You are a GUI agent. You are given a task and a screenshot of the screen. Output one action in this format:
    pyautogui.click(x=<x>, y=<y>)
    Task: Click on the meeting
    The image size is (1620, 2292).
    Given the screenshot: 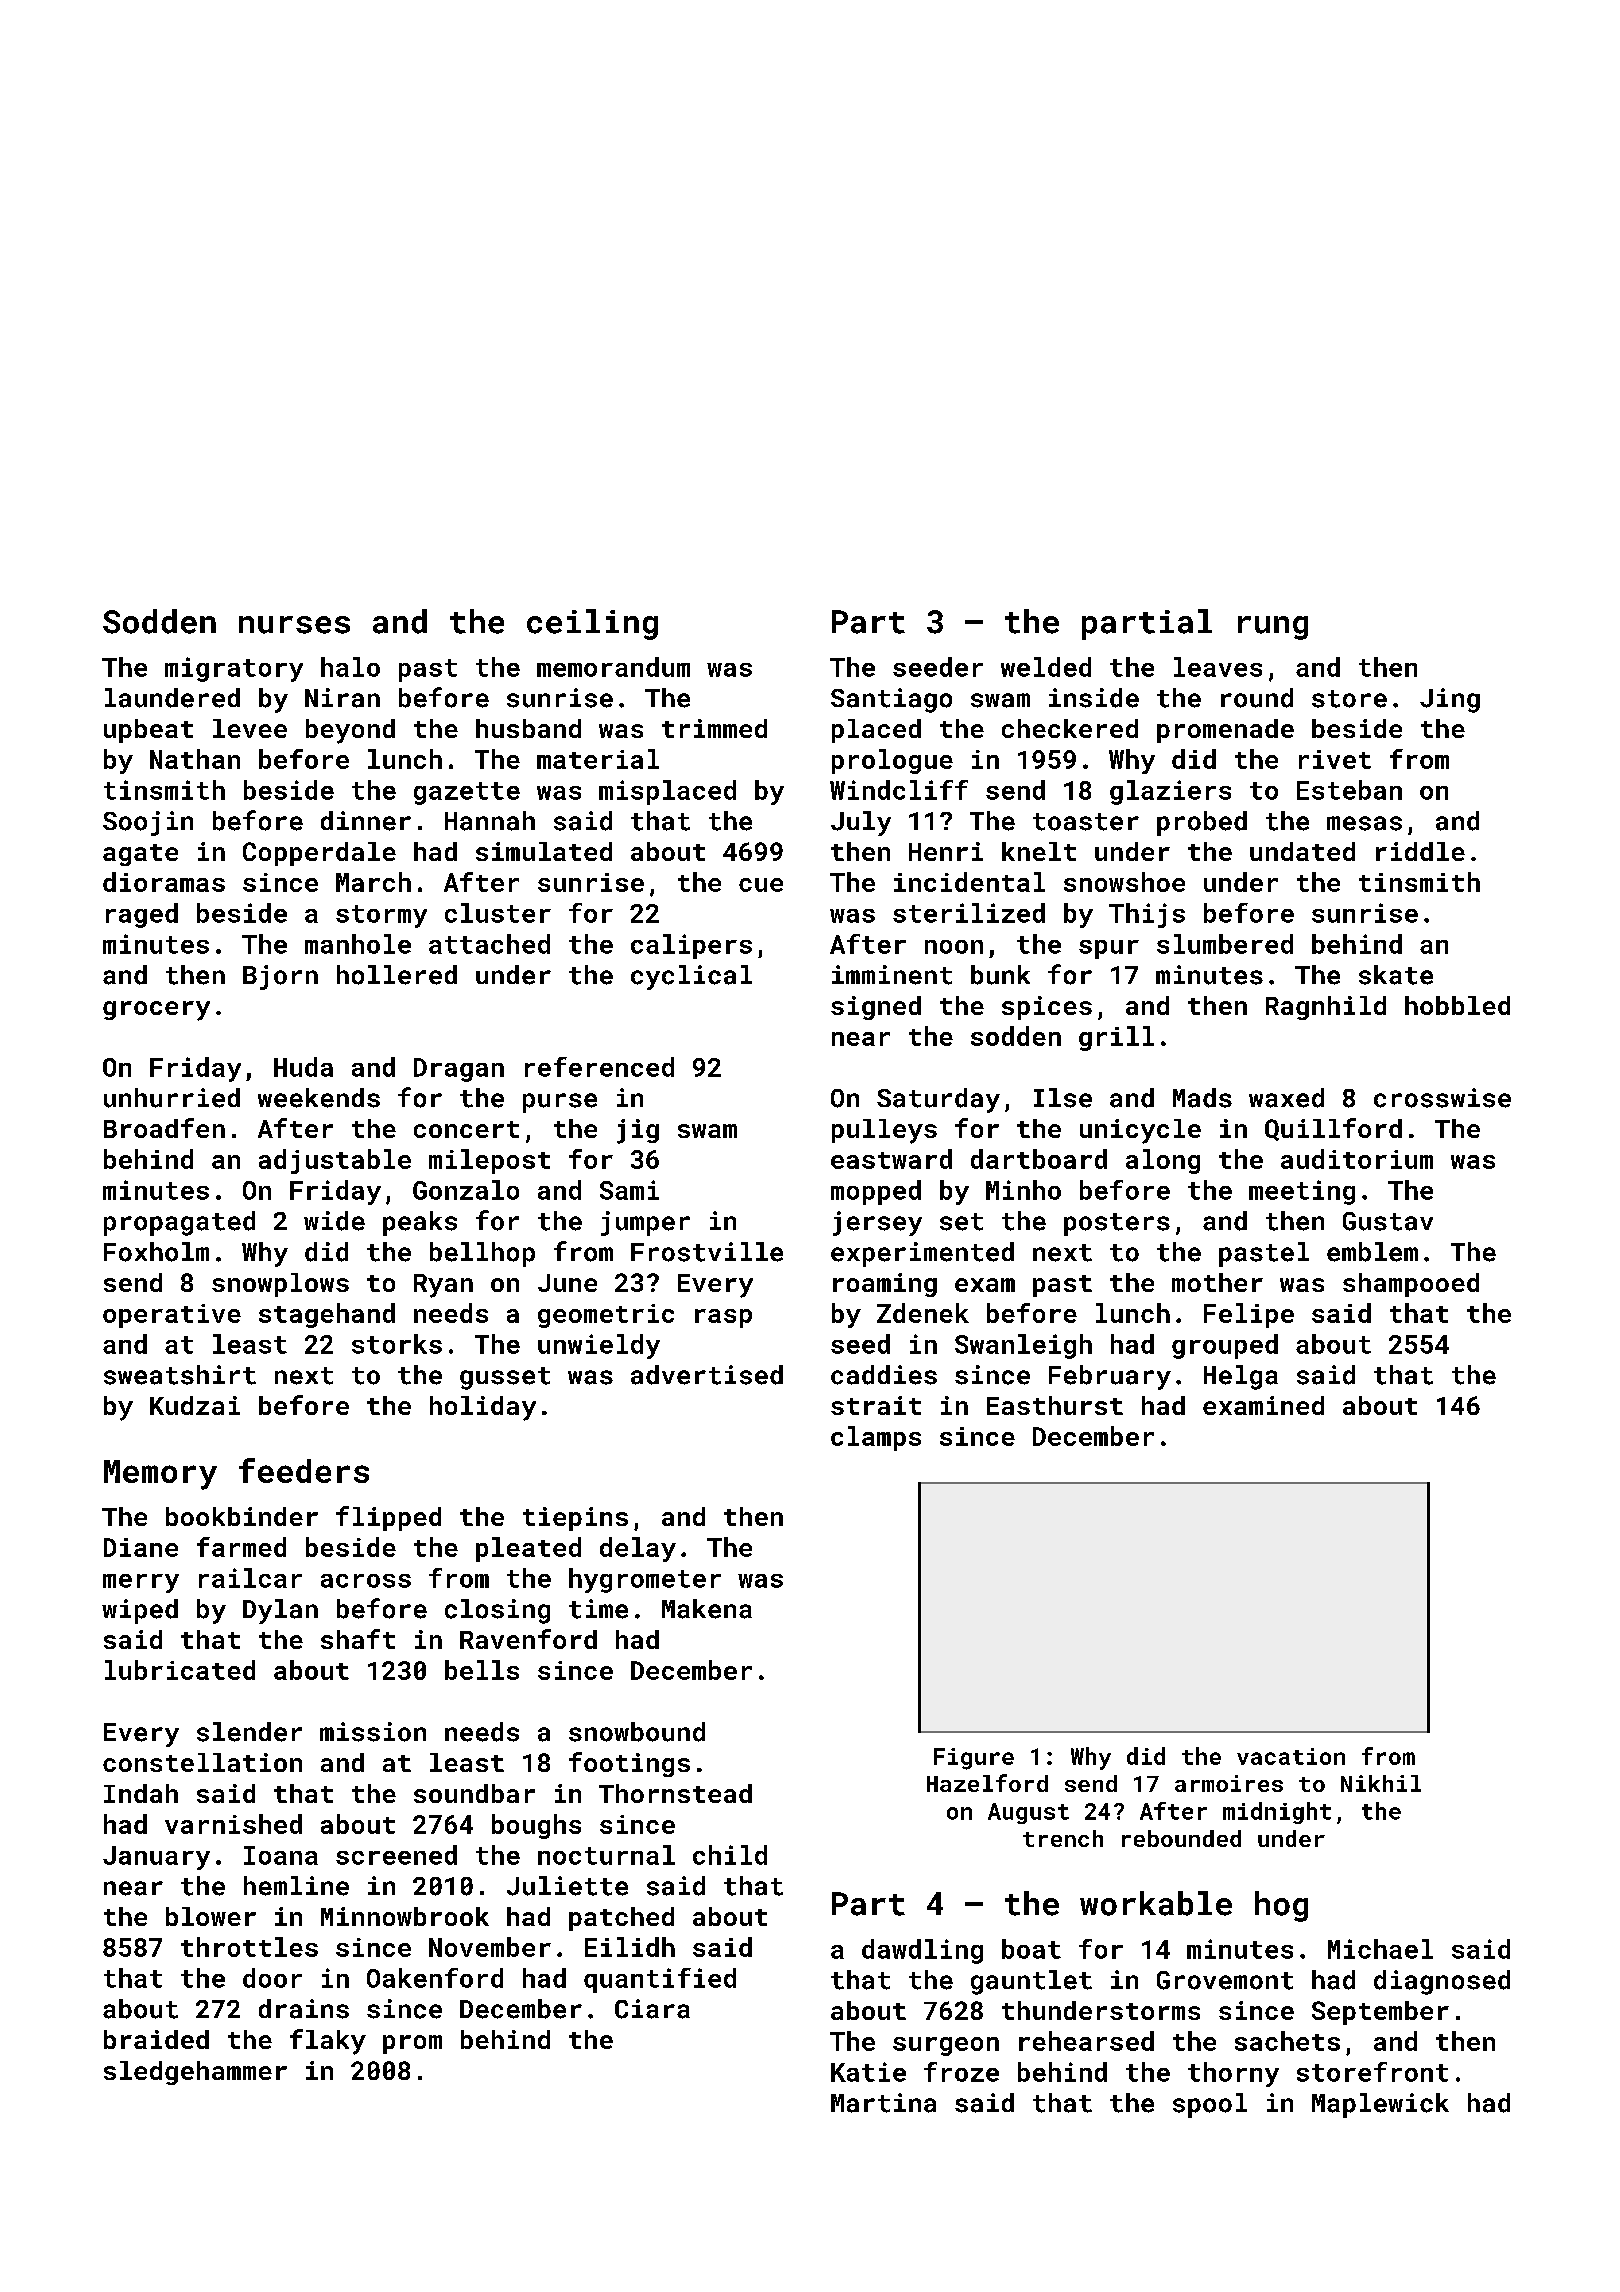 What is the action you would take?
    pyautogui.click(x=1302, y=1192)
